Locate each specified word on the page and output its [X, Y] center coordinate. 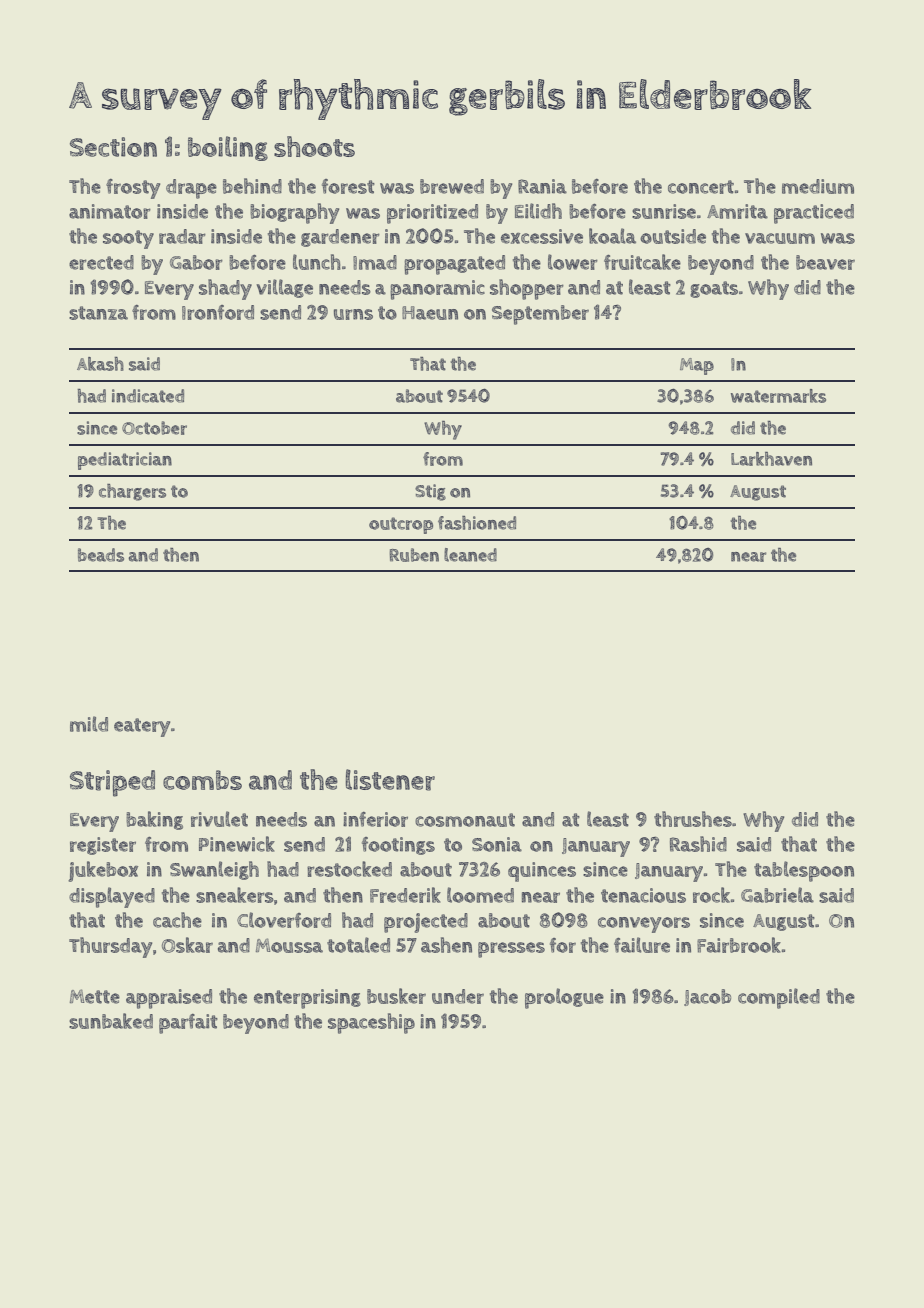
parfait [188, 1024]
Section [113, 147]
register [103, 846]
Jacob [707, 997]
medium [818, 186]
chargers [132, 492]
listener [390, 780]
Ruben [414, 555]
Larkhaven [771, 459]
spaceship [371, 1023]
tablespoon [804, 871]
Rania [542, 186]
